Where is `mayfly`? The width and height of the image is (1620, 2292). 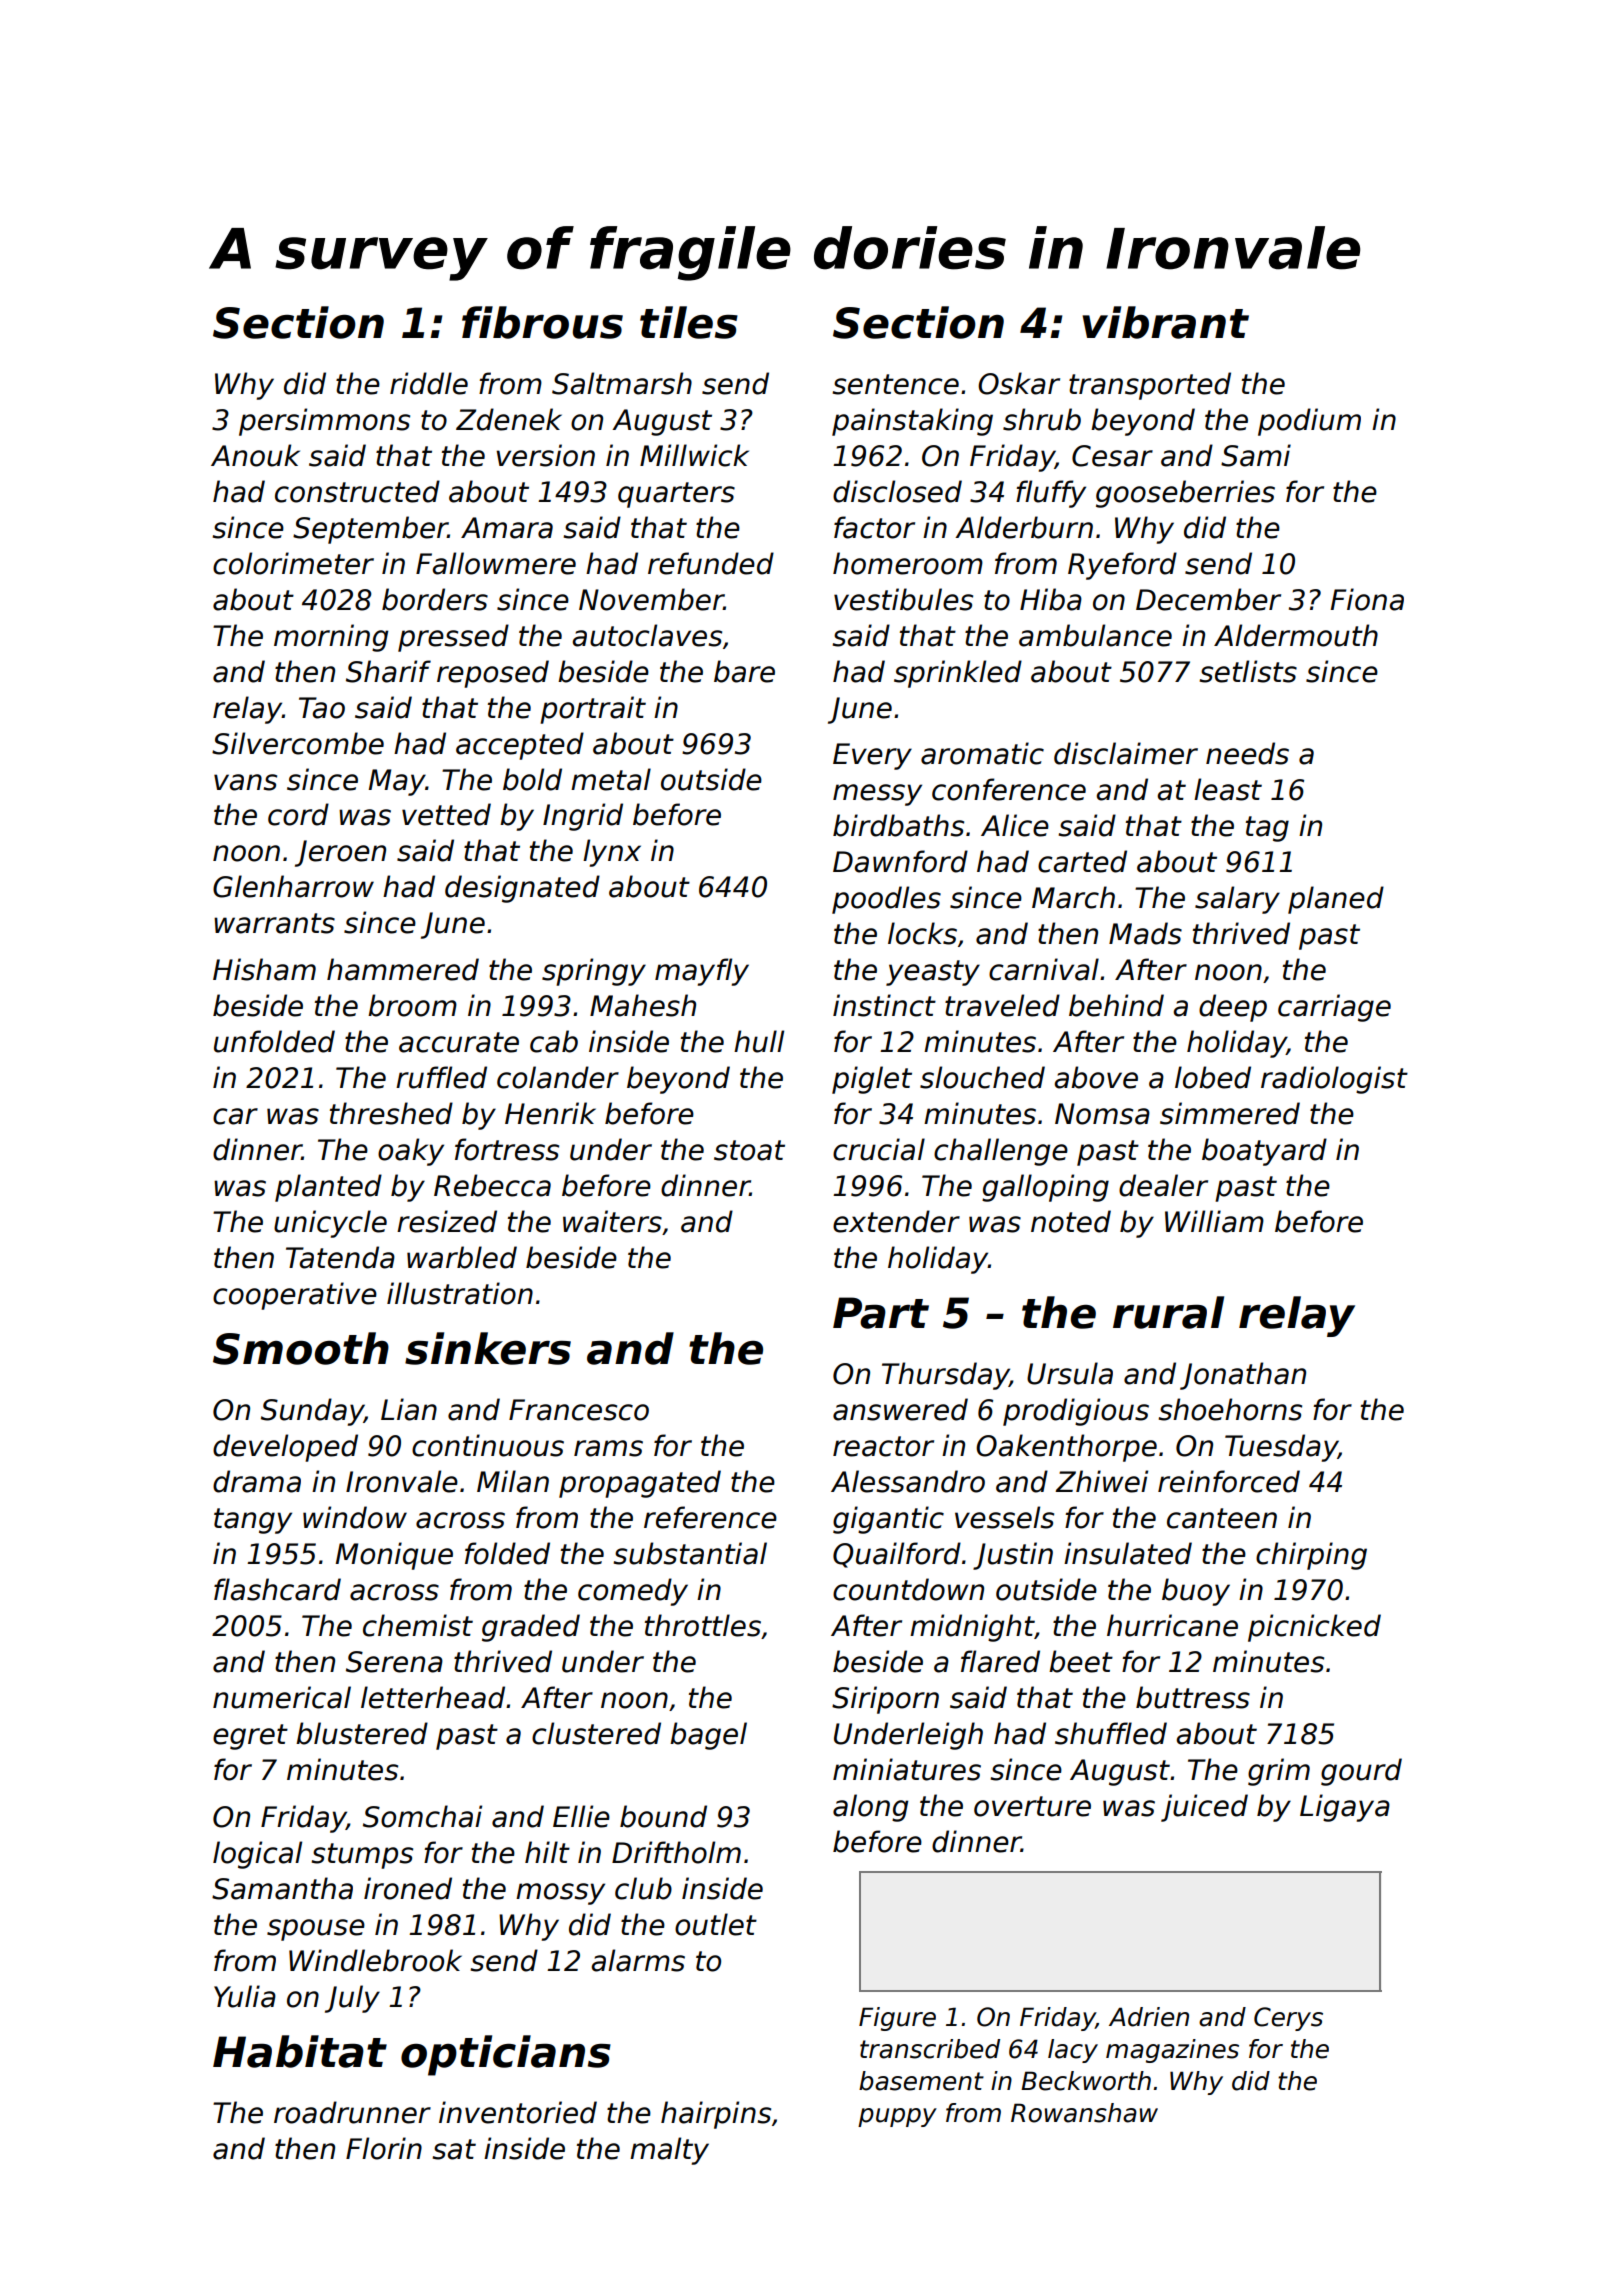 mayfly is located at coordinates (702, 972).
